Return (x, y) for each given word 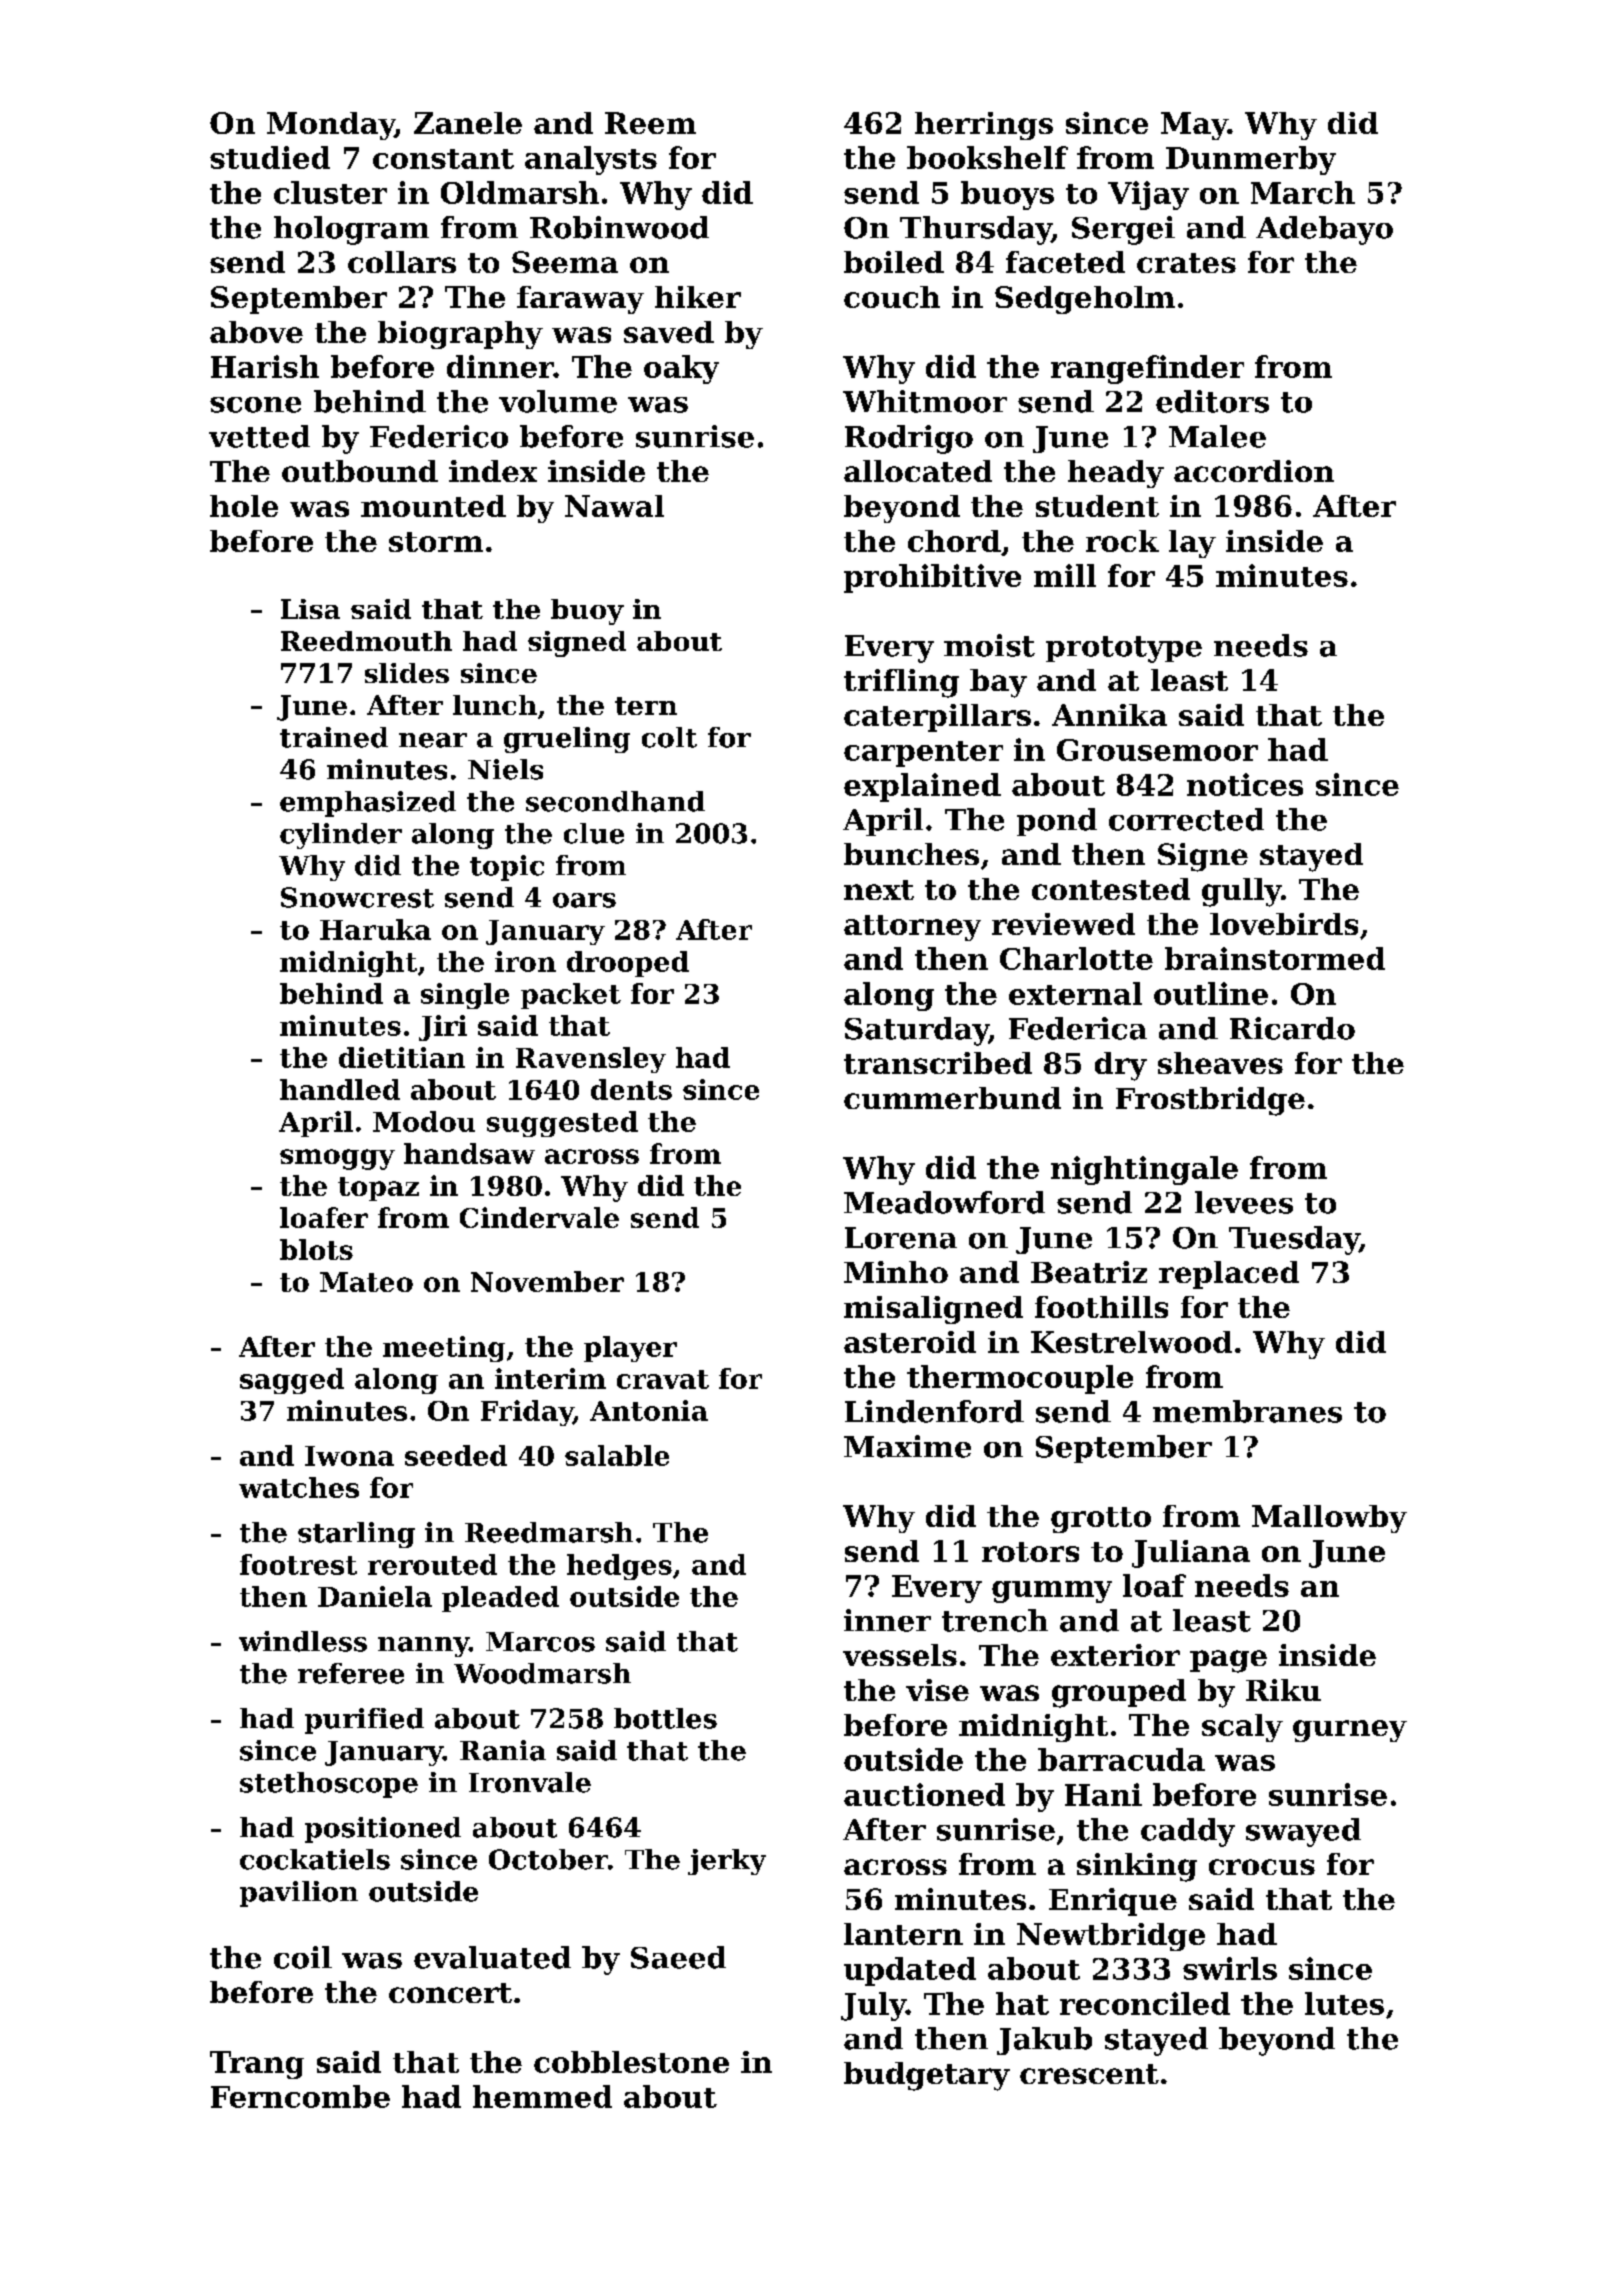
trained (334, 737)
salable (617, 1455)
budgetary (927, 2076)
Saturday (917, 1031)
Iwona (349, 1456)
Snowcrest (357, 897)
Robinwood (619, 227)
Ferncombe (300, 2096)
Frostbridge (1210, 1101)
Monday (331, 126)
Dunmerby (1251, 160)
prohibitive (932, 578)
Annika (1109, 715)
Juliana (1191, 1554)
